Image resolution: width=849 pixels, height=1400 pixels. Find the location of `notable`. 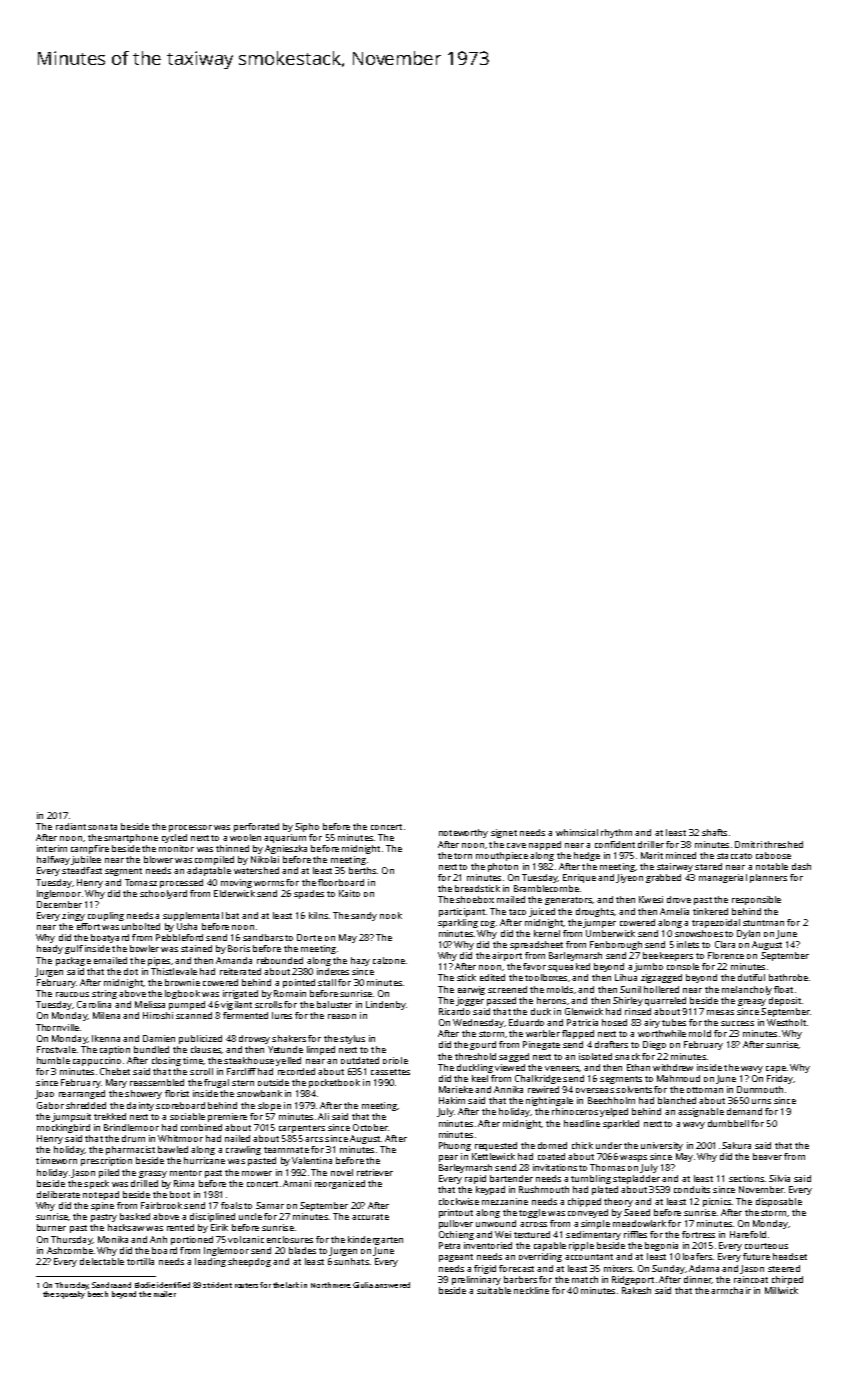

notable is located at coordinates (772, 866).
